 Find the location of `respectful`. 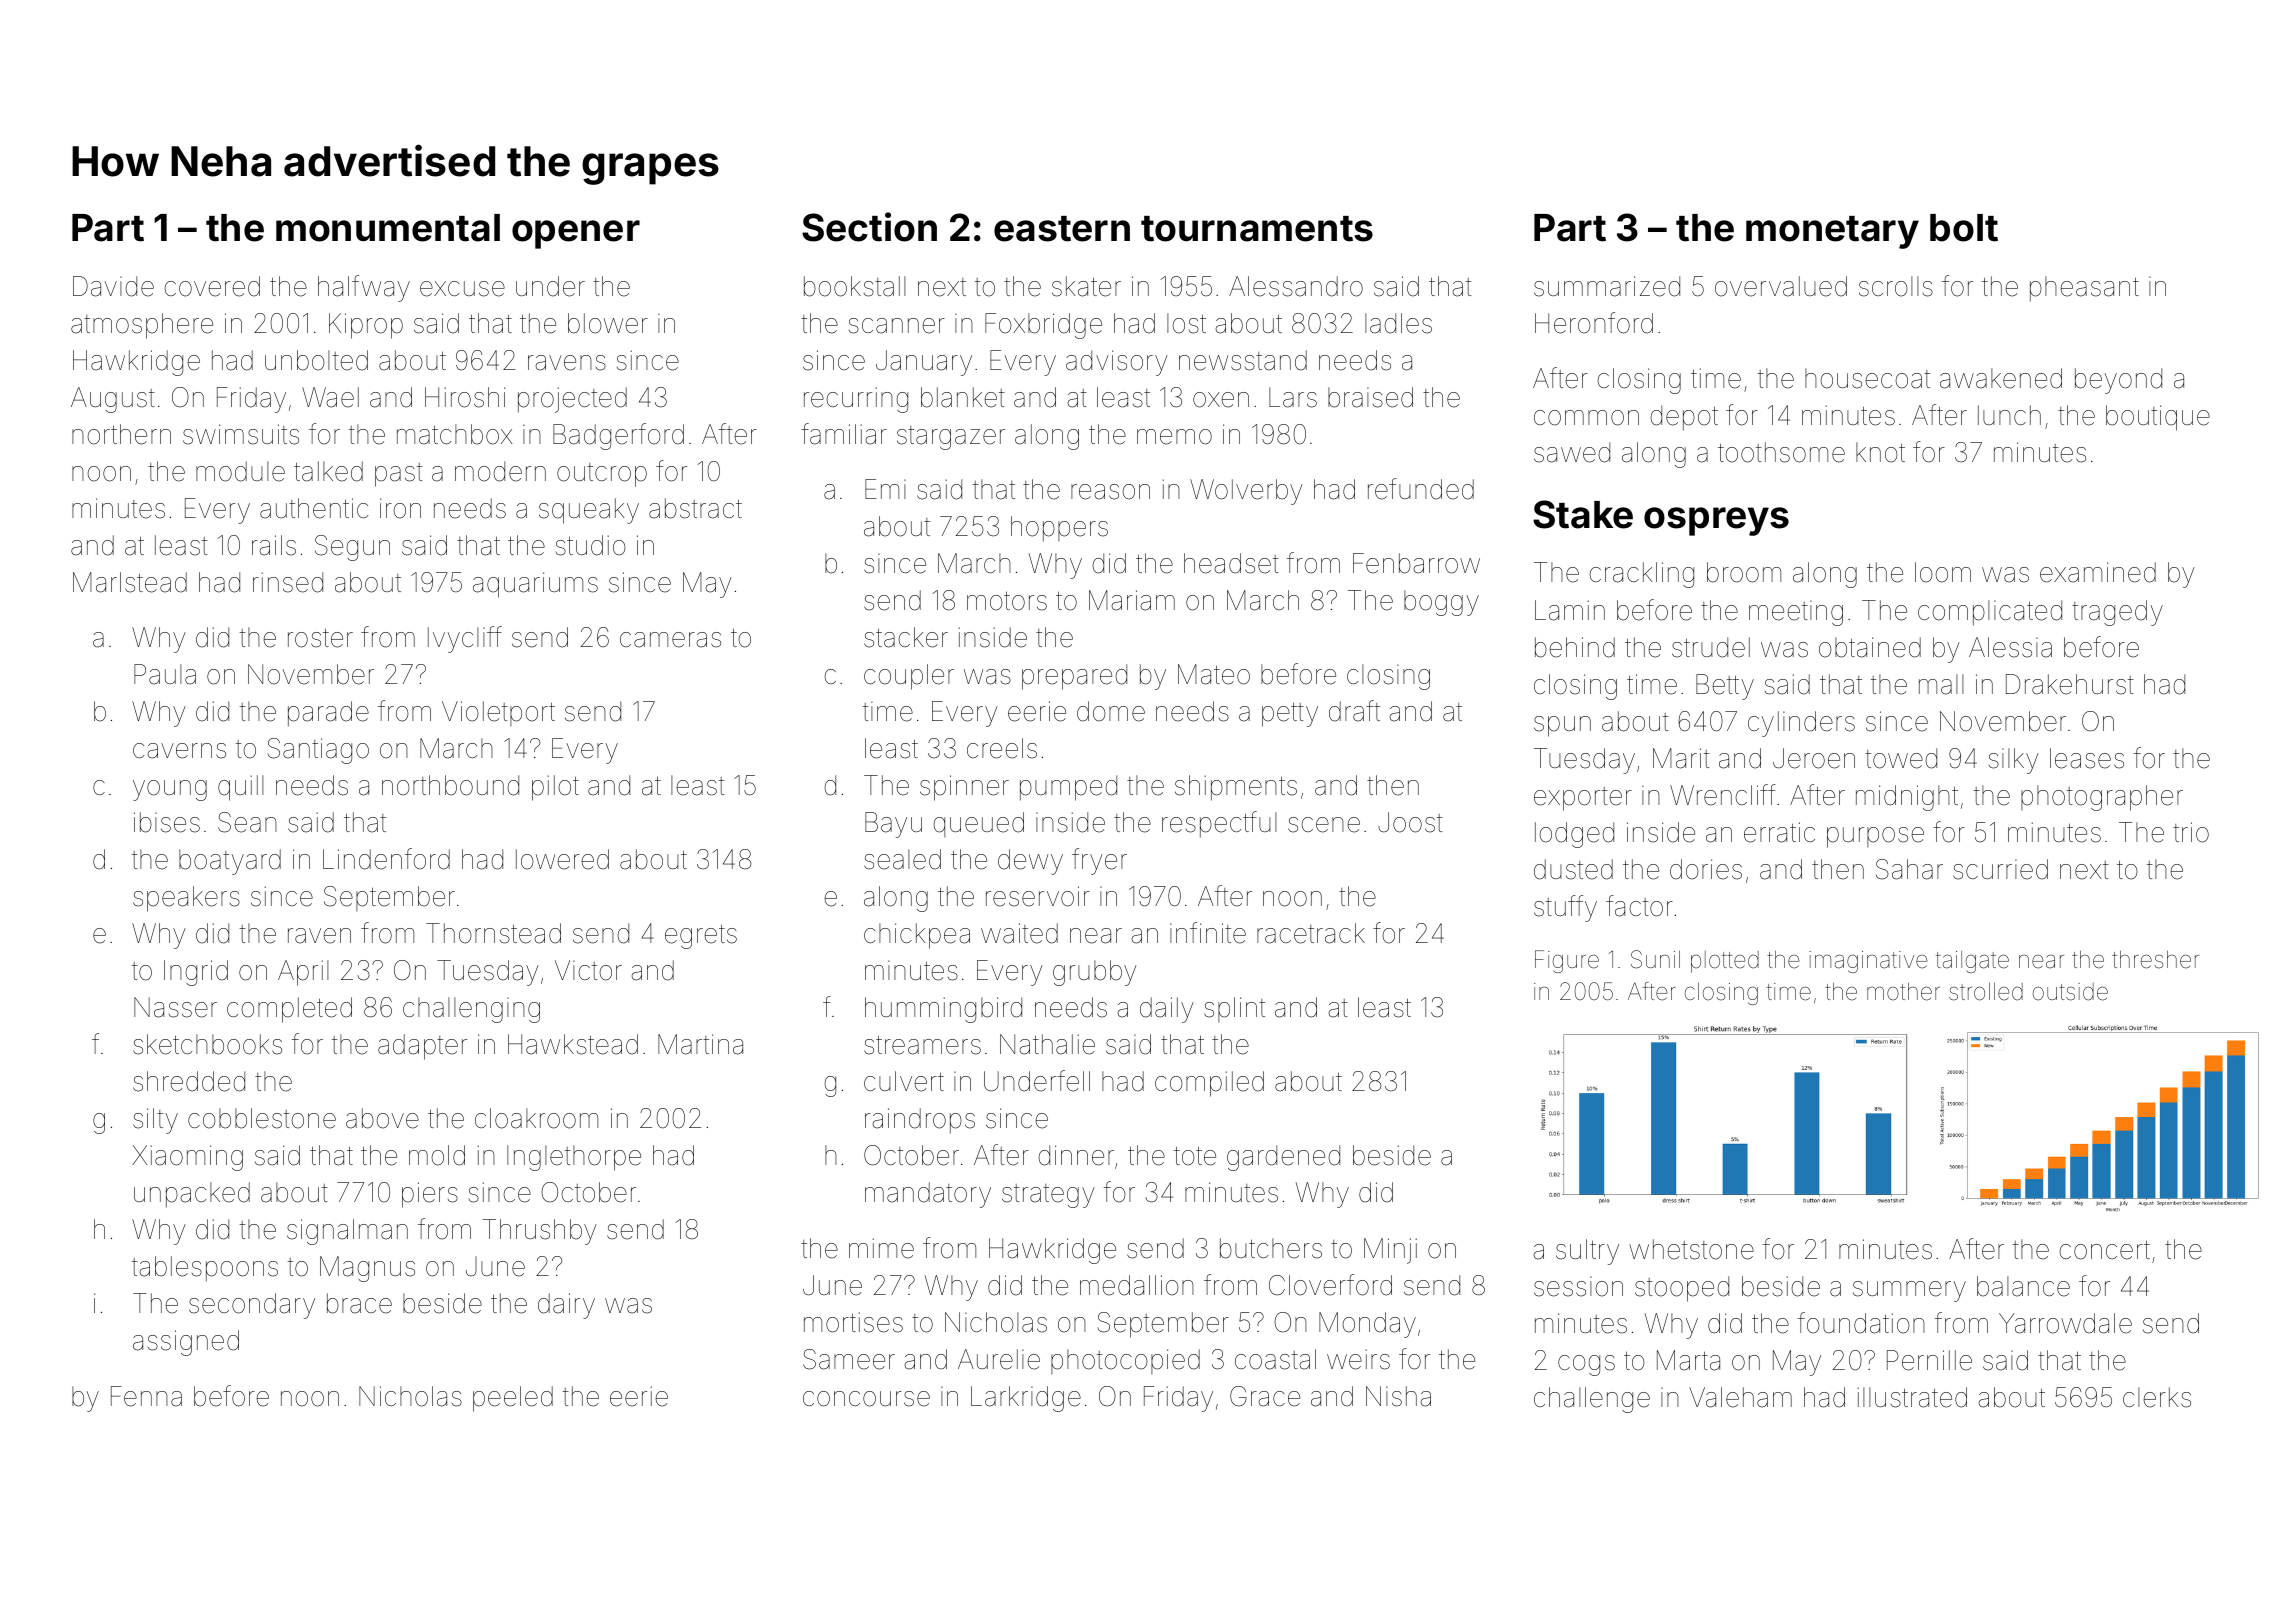

respectful is located at coordinates (1219, 824).
